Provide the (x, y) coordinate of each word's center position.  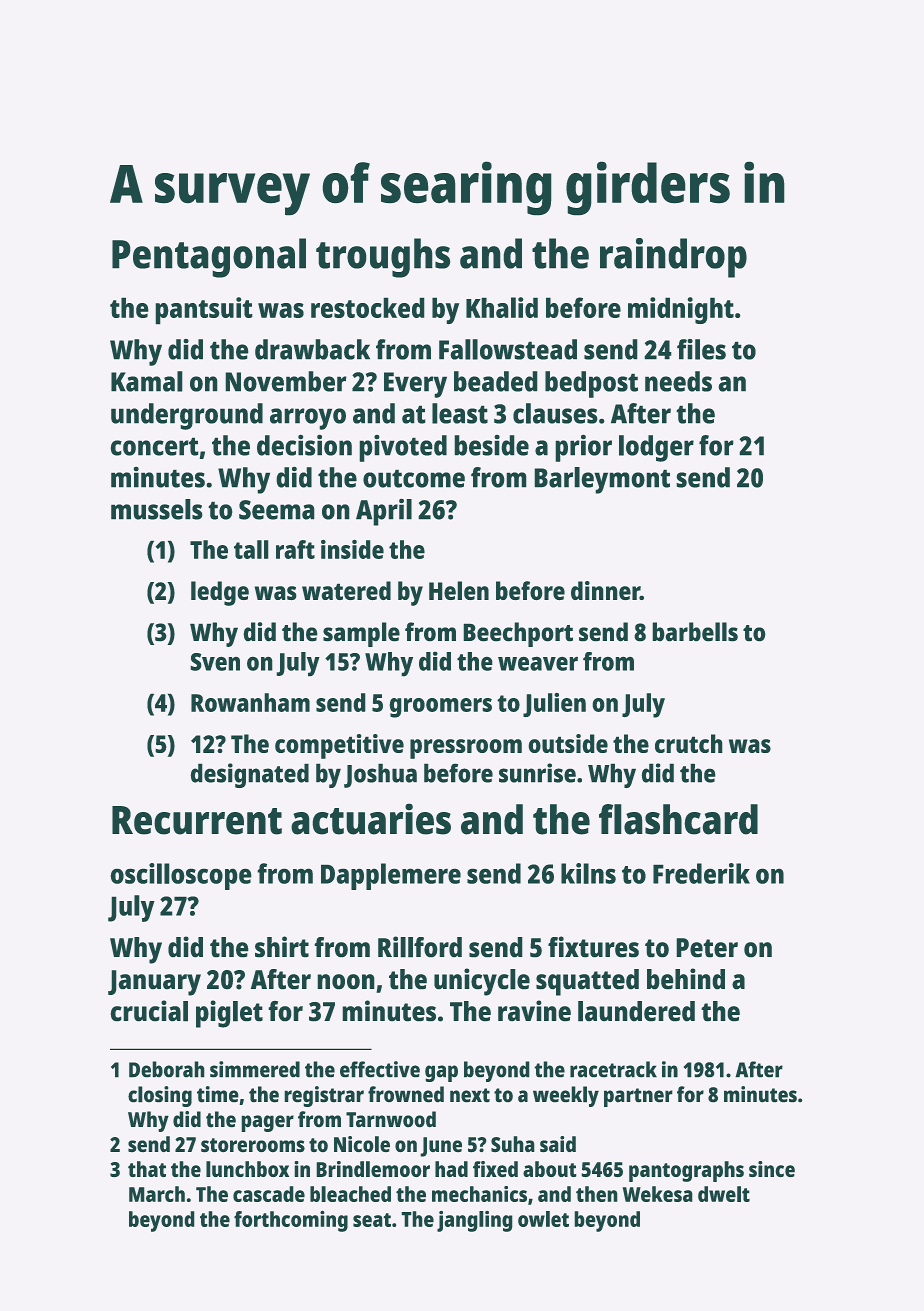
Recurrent (197, 820)
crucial (149, 1011)
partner (638, 1097)
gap (441, 1073)
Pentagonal (209, 258)
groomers (440, 708)
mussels (157, 509)
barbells (695, 632)
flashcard (678, 819)
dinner (605, 591)
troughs (383, 258)
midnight (681, 310)
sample (361, 634)
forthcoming (291, 1221)
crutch (689, 743)
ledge (220, 593)
